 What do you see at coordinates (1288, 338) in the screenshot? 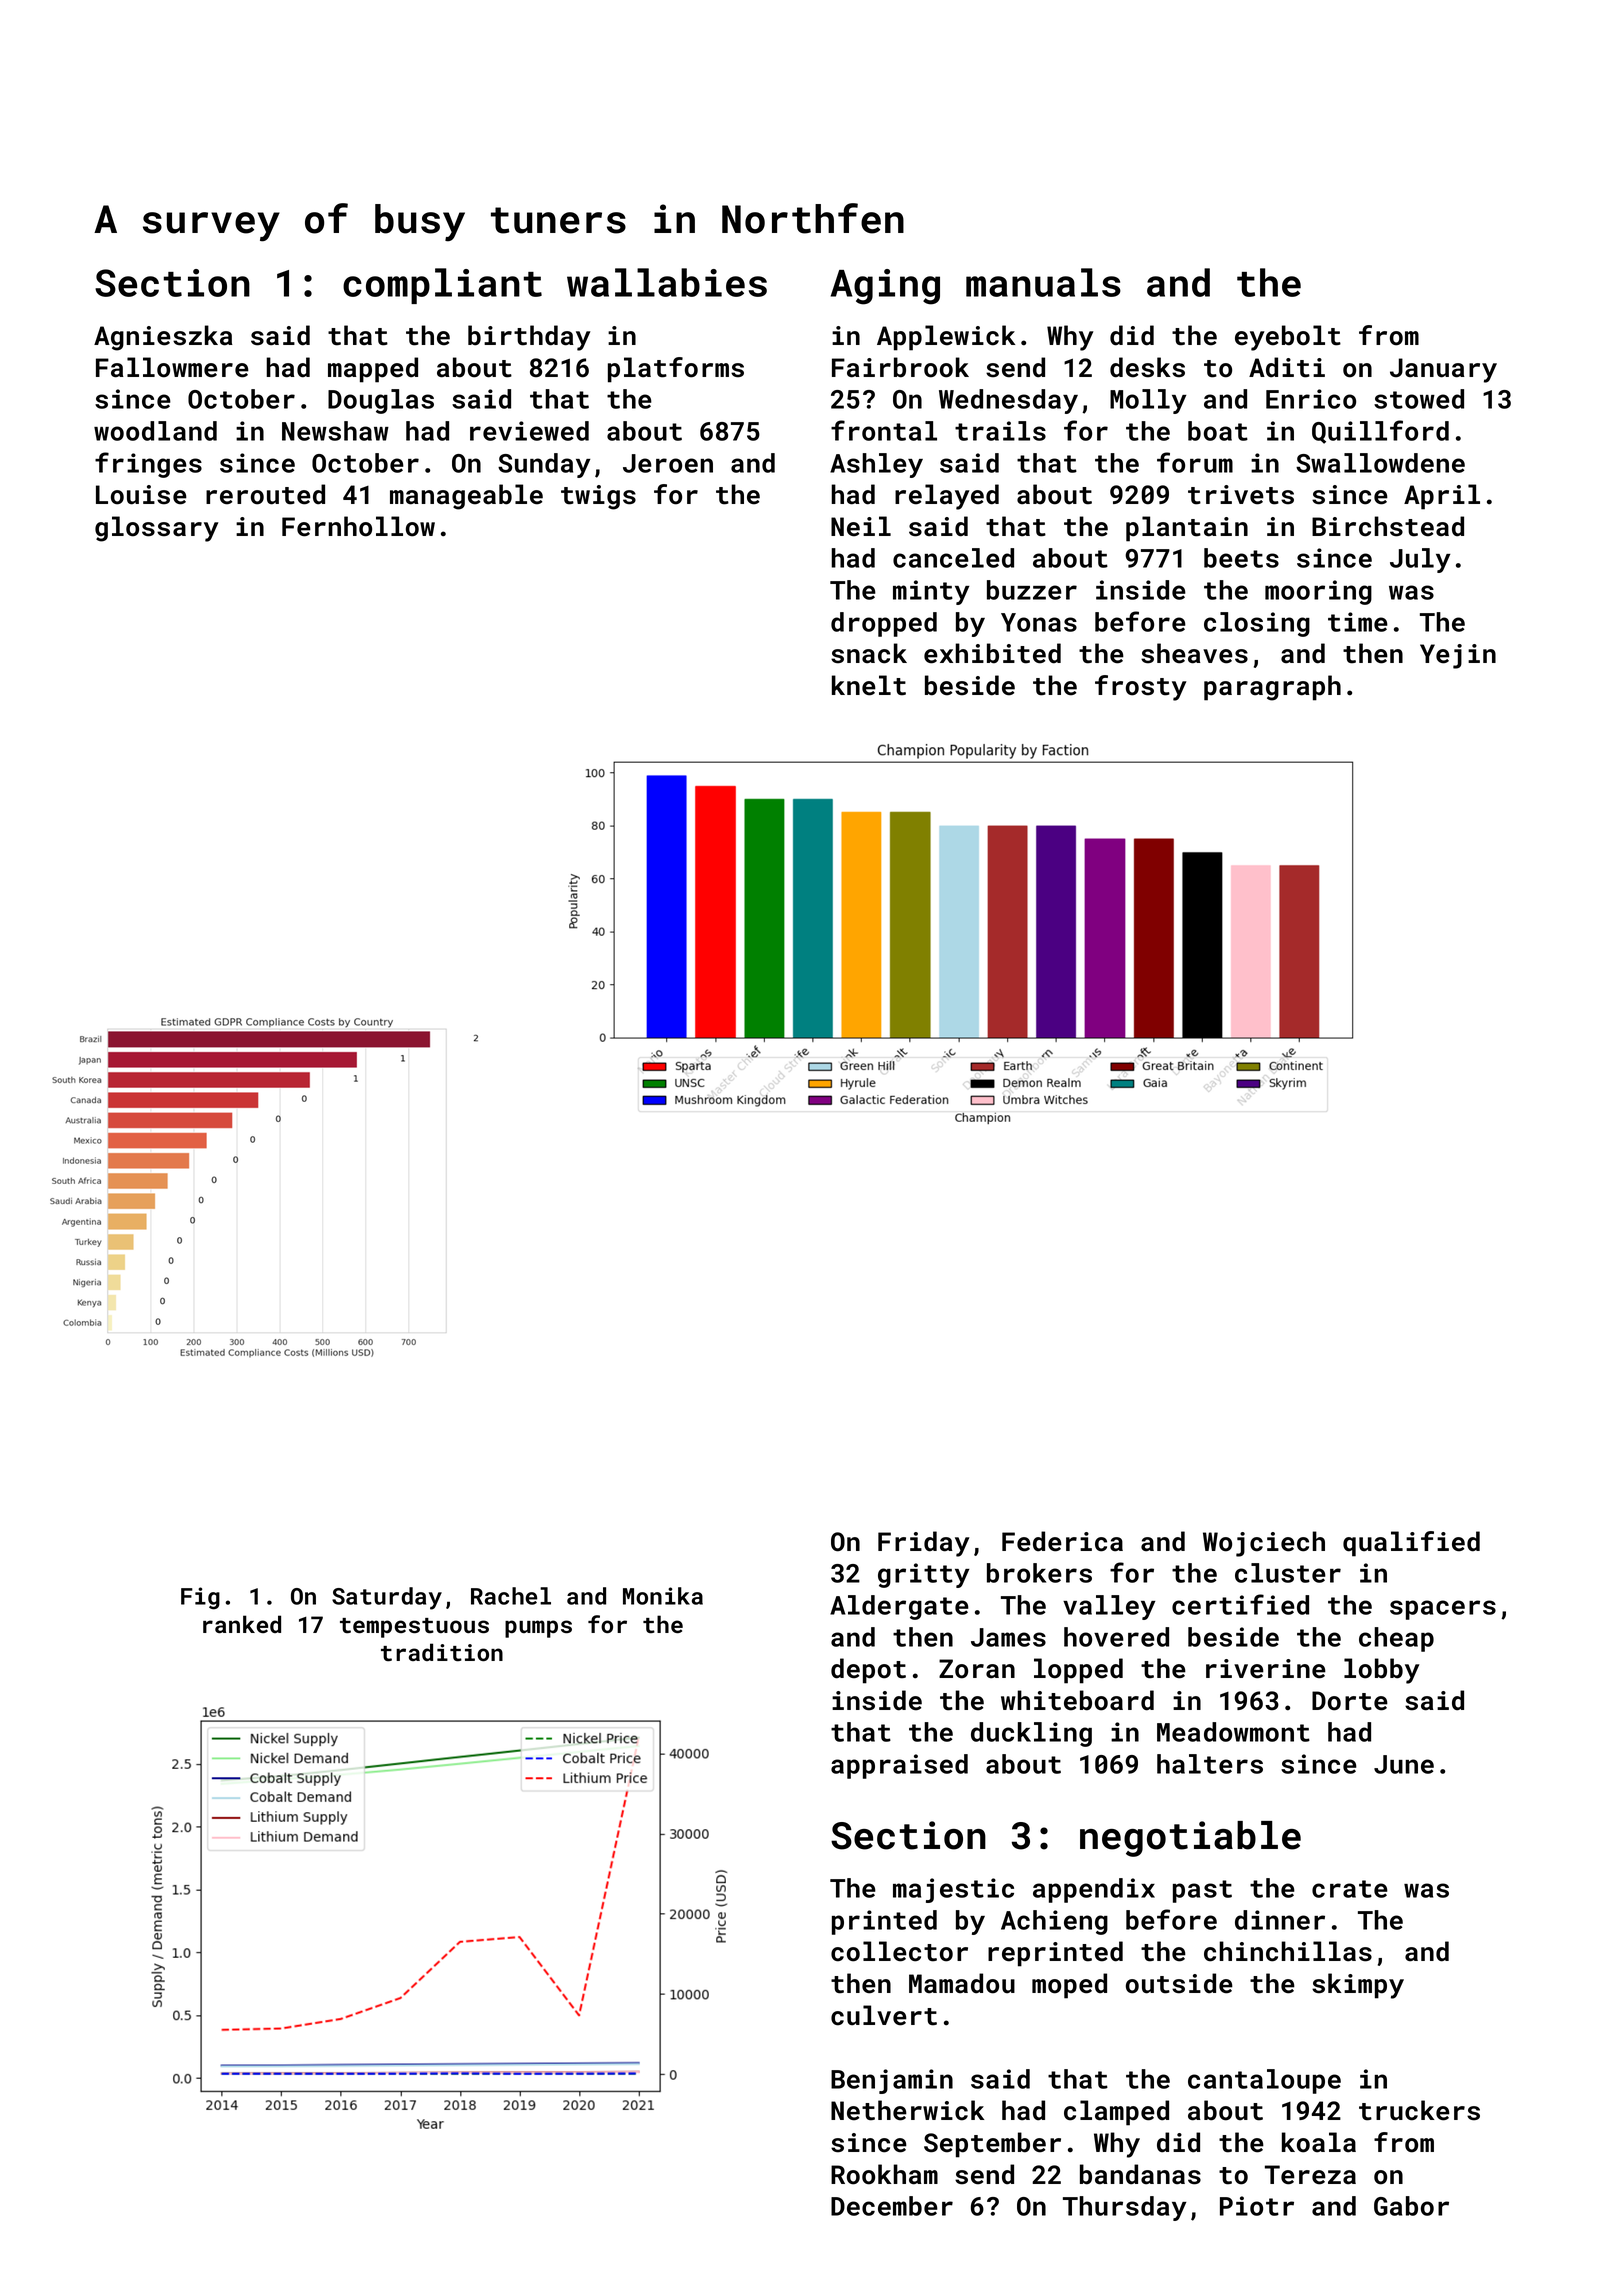
I see `eyebolt` at bounding box center [1288, 338].
